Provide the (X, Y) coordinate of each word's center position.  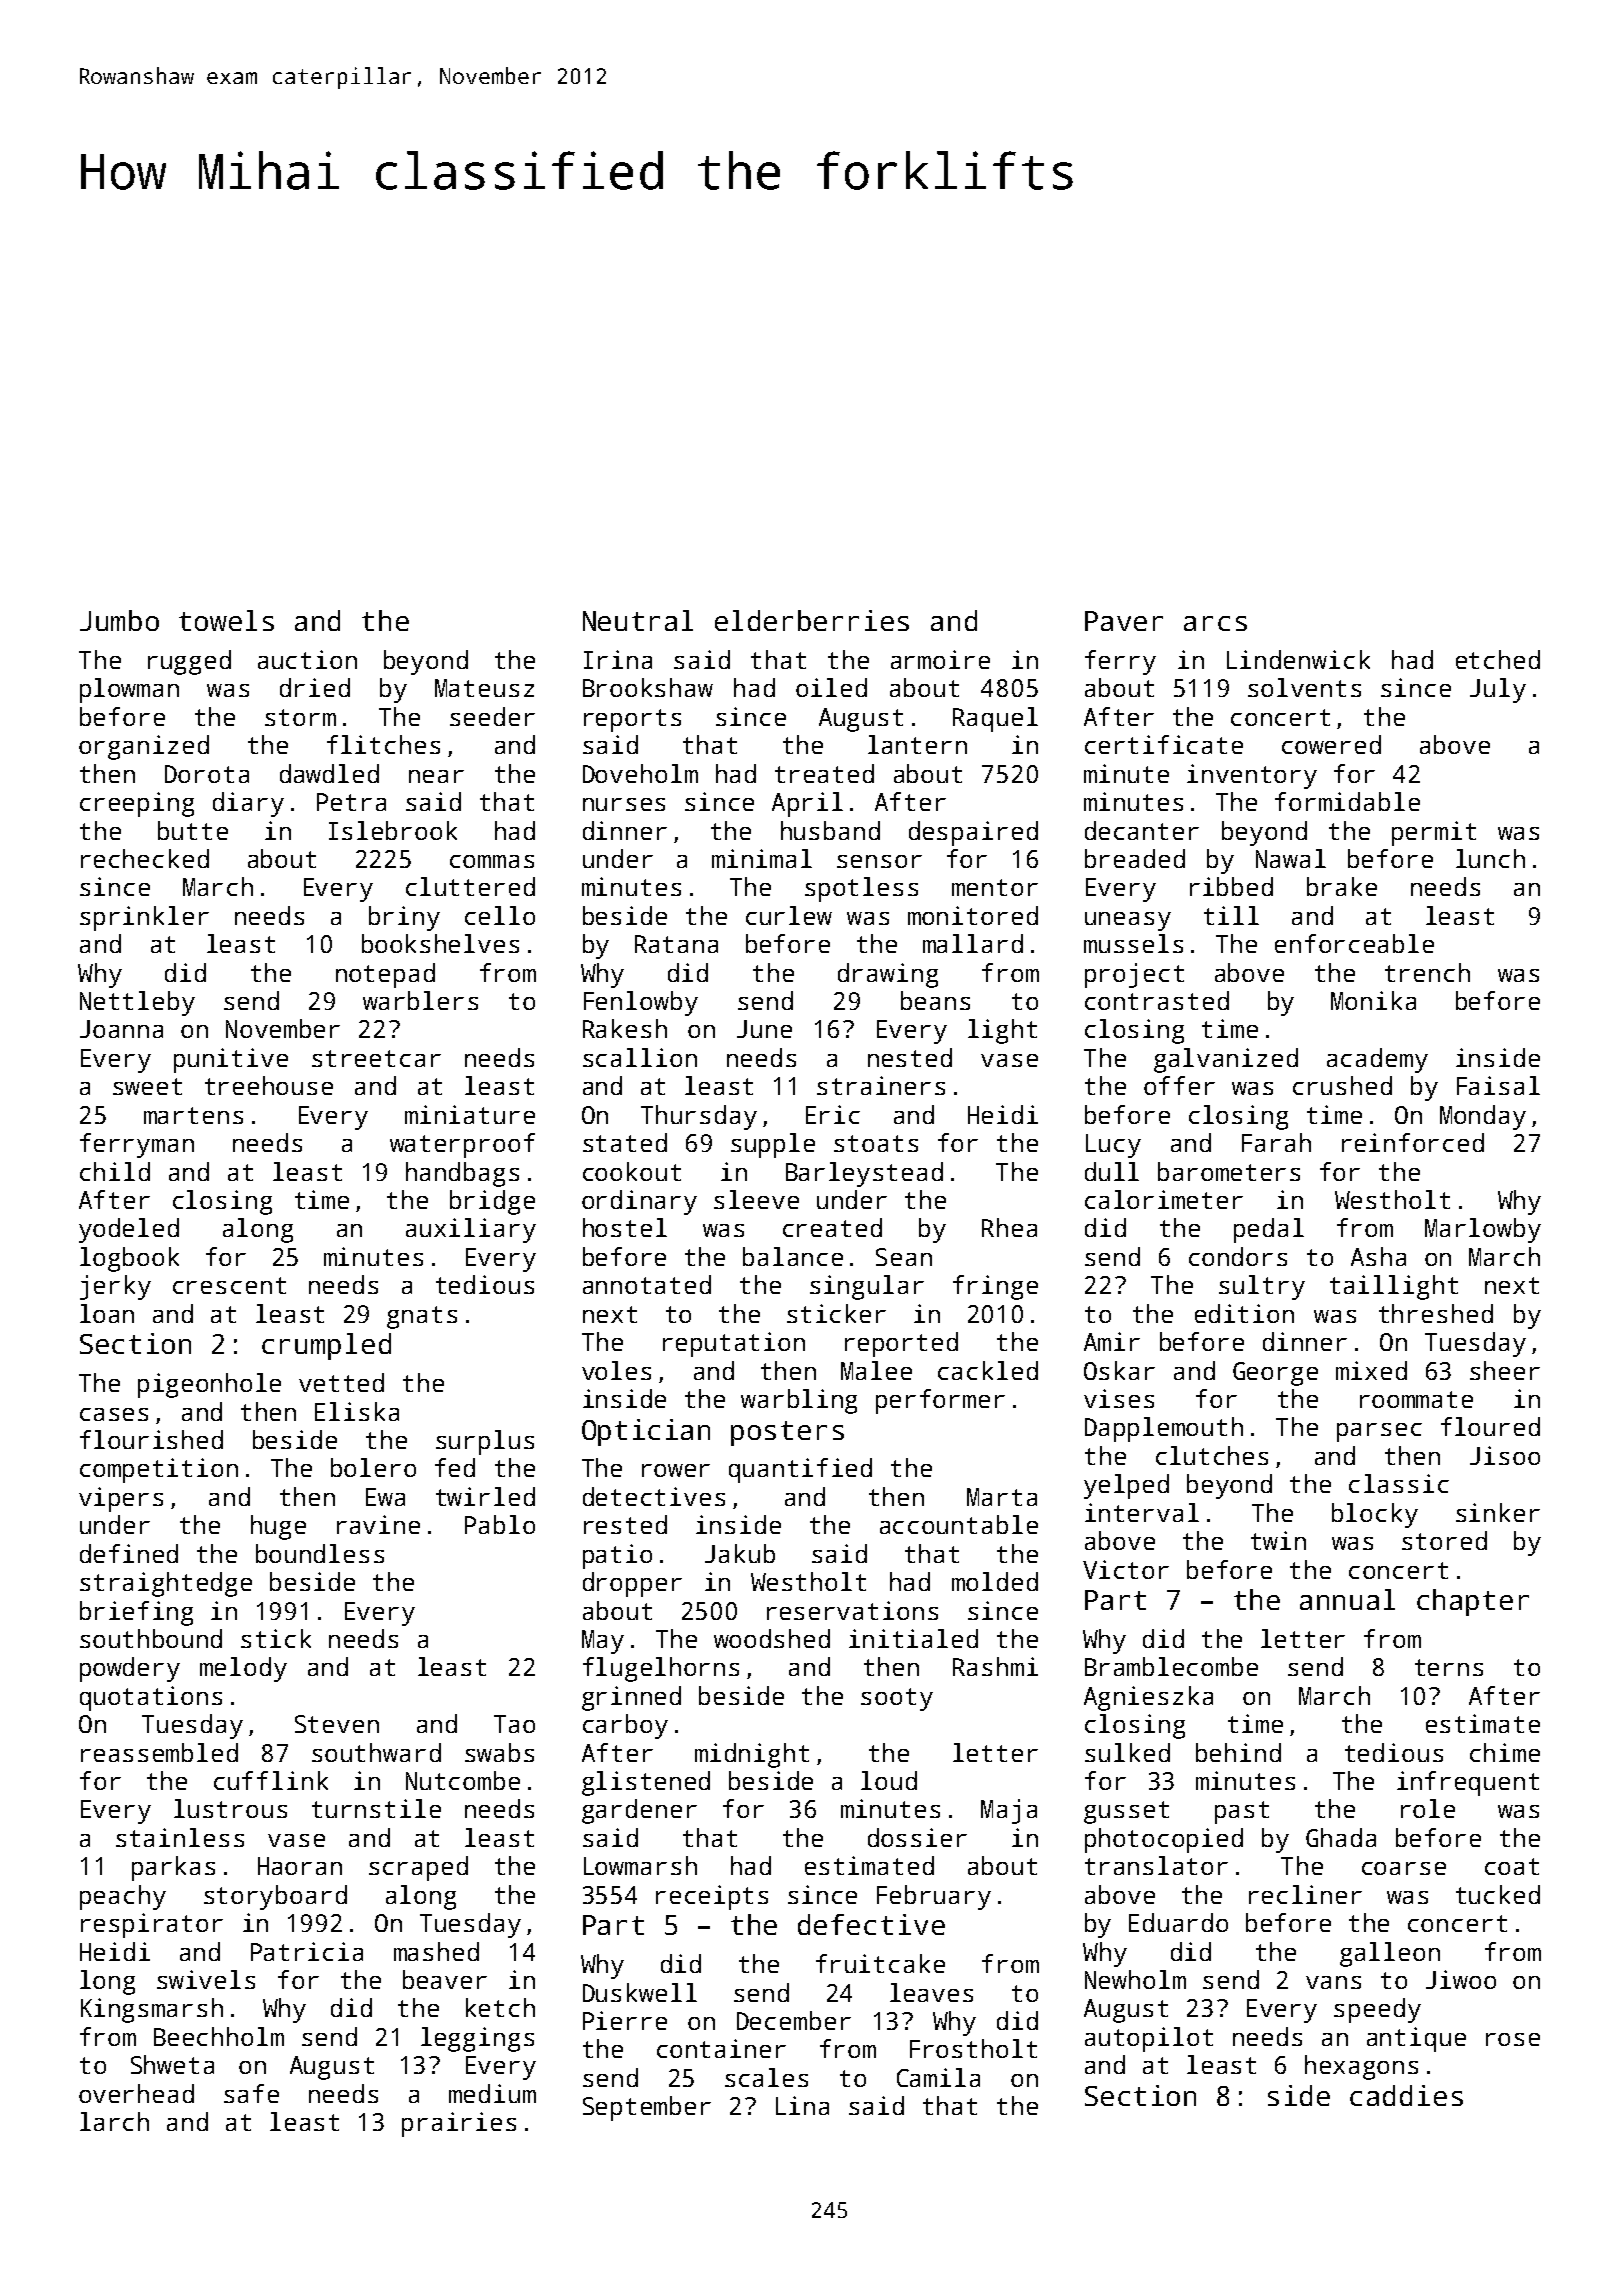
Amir (1112, 1341)
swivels (206, 1979)
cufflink (271, 1780)
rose (1513, 2039)
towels (226, 620)
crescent (229, 1285)
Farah (1276, 1142)
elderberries (812, 620)
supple (773, 1145)
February (934, 1897)
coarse (1404, 1868)
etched (1498, 659)
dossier (917, 1837)
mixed (1371, 1370)
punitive (231, 1060)
